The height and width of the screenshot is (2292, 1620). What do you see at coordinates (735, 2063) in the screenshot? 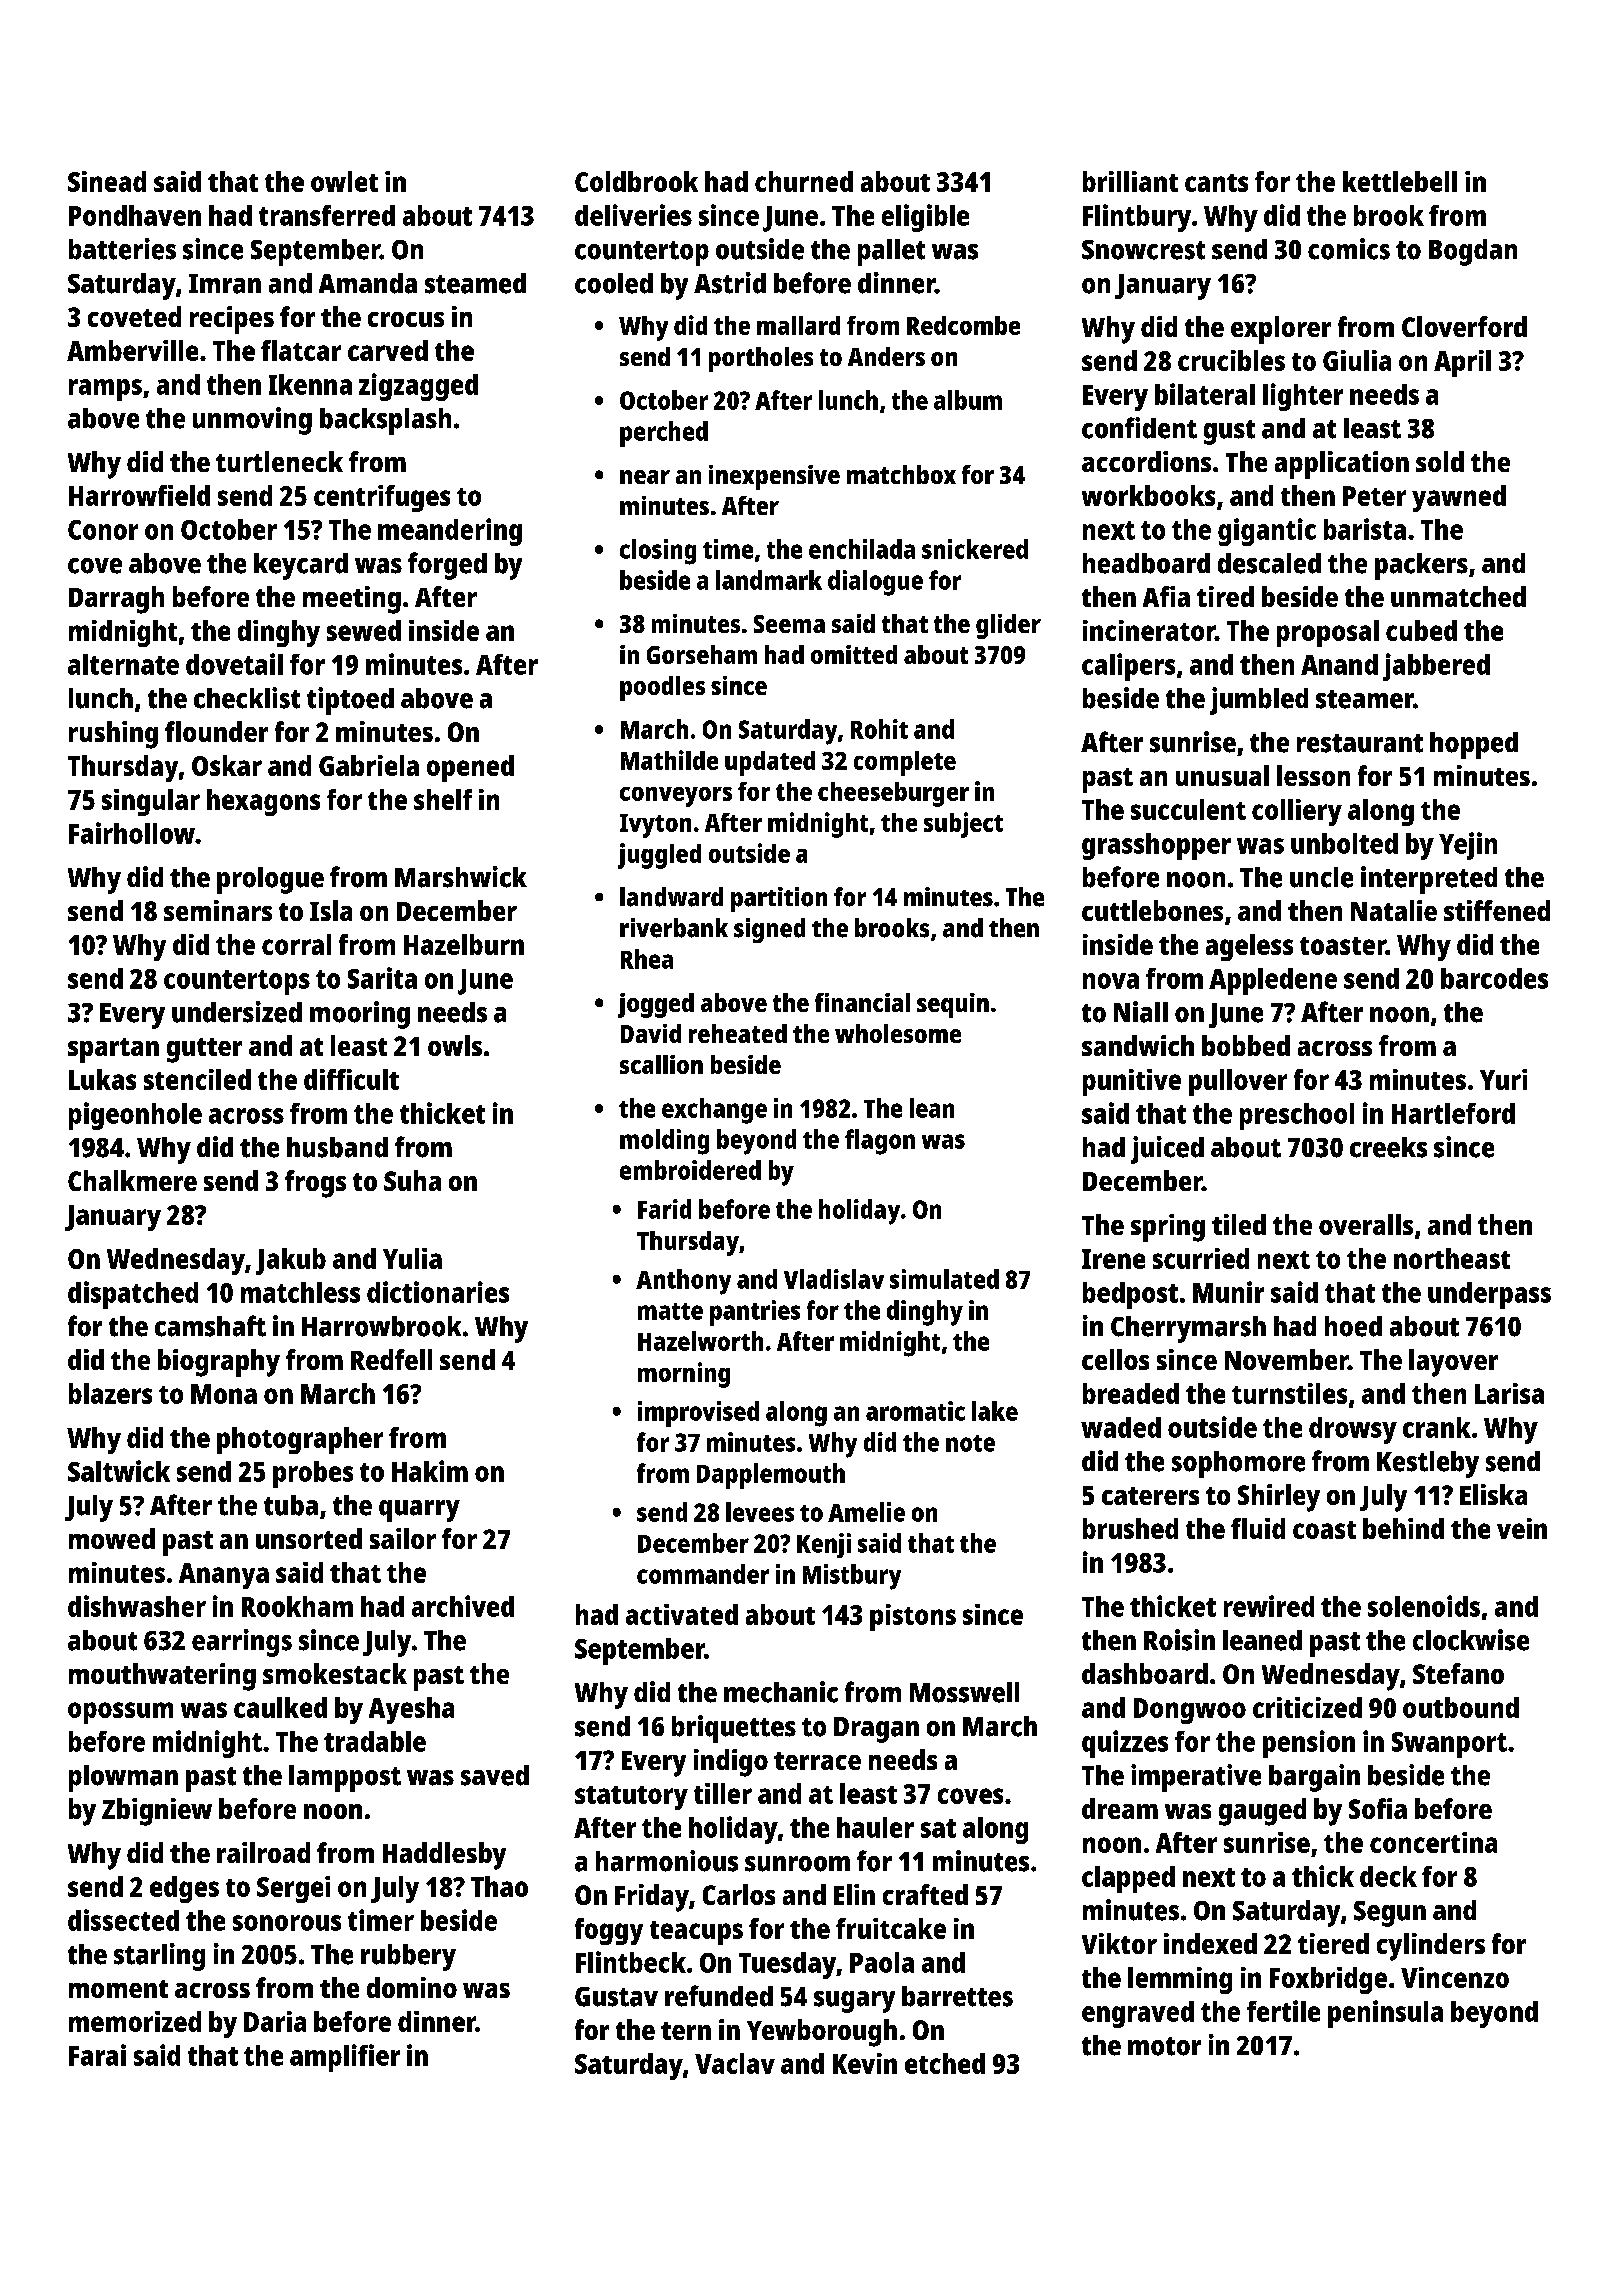
I see `Vaclav` at bounding box center [735, 2063].
